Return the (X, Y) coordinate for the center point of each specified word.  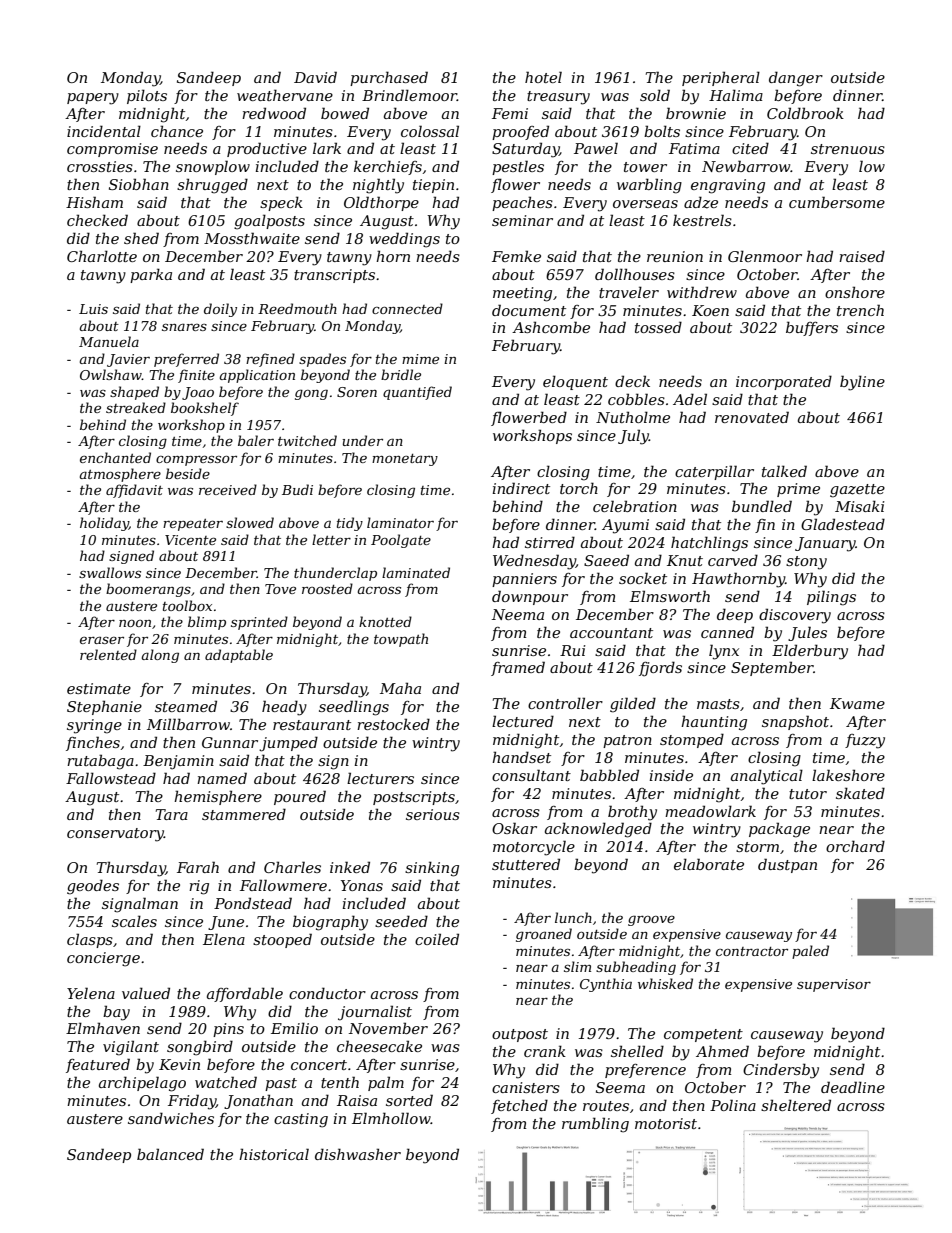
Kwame (857, 703)
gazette (857, 491)
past (281, 1084)
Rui (573, 650)
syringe (94, 726)
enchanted (115, 457)
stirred (550, 542)
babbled (609, 775)
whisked (665, 983)
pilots (147, 96)
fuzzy (865, 741)
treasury (558, 98)
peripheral (721, 78)
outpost (520, 1035)
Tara (172, 814)
